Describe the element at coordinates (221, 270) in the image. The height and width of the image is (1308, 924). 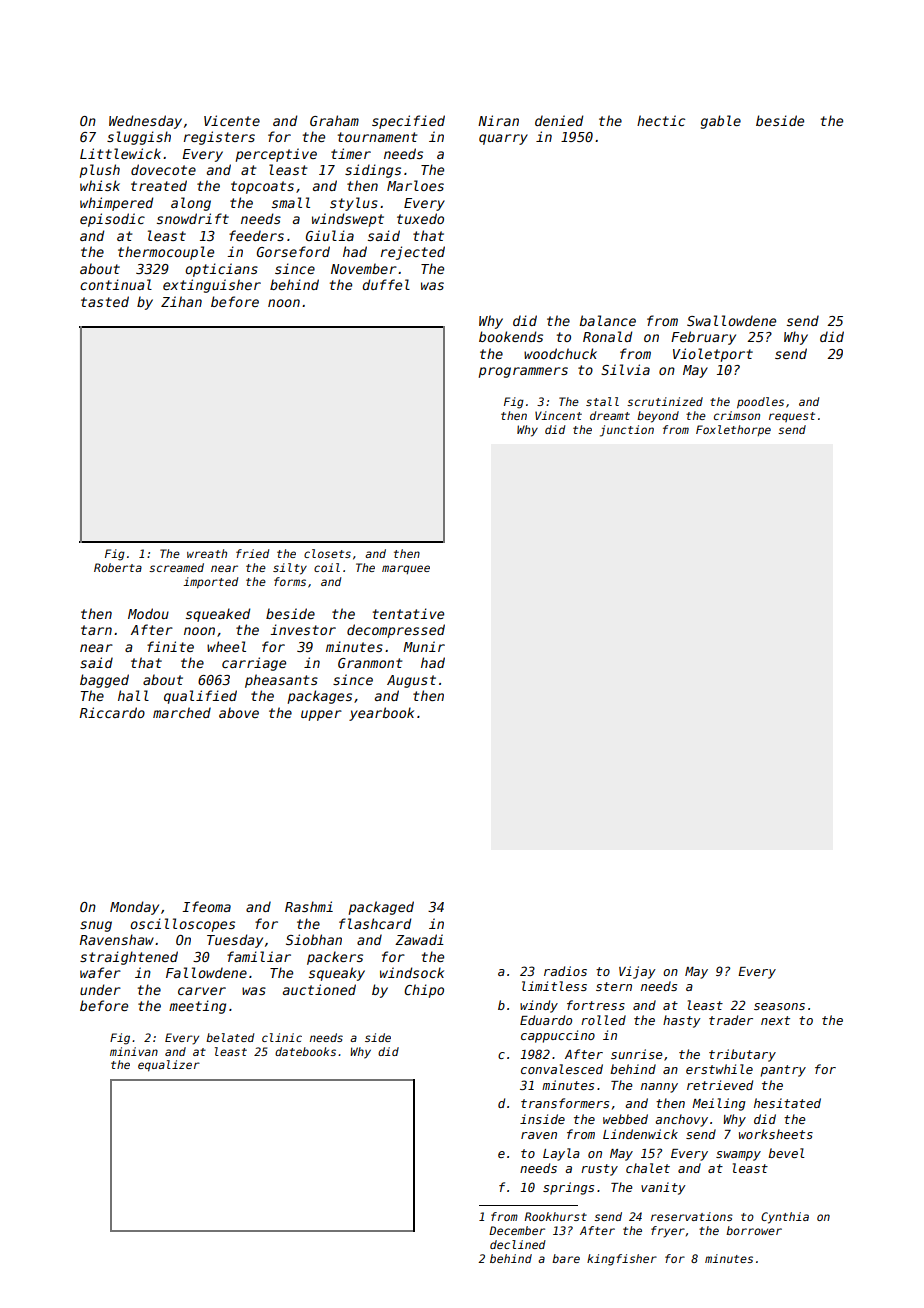
I see `opticians` at that location.
